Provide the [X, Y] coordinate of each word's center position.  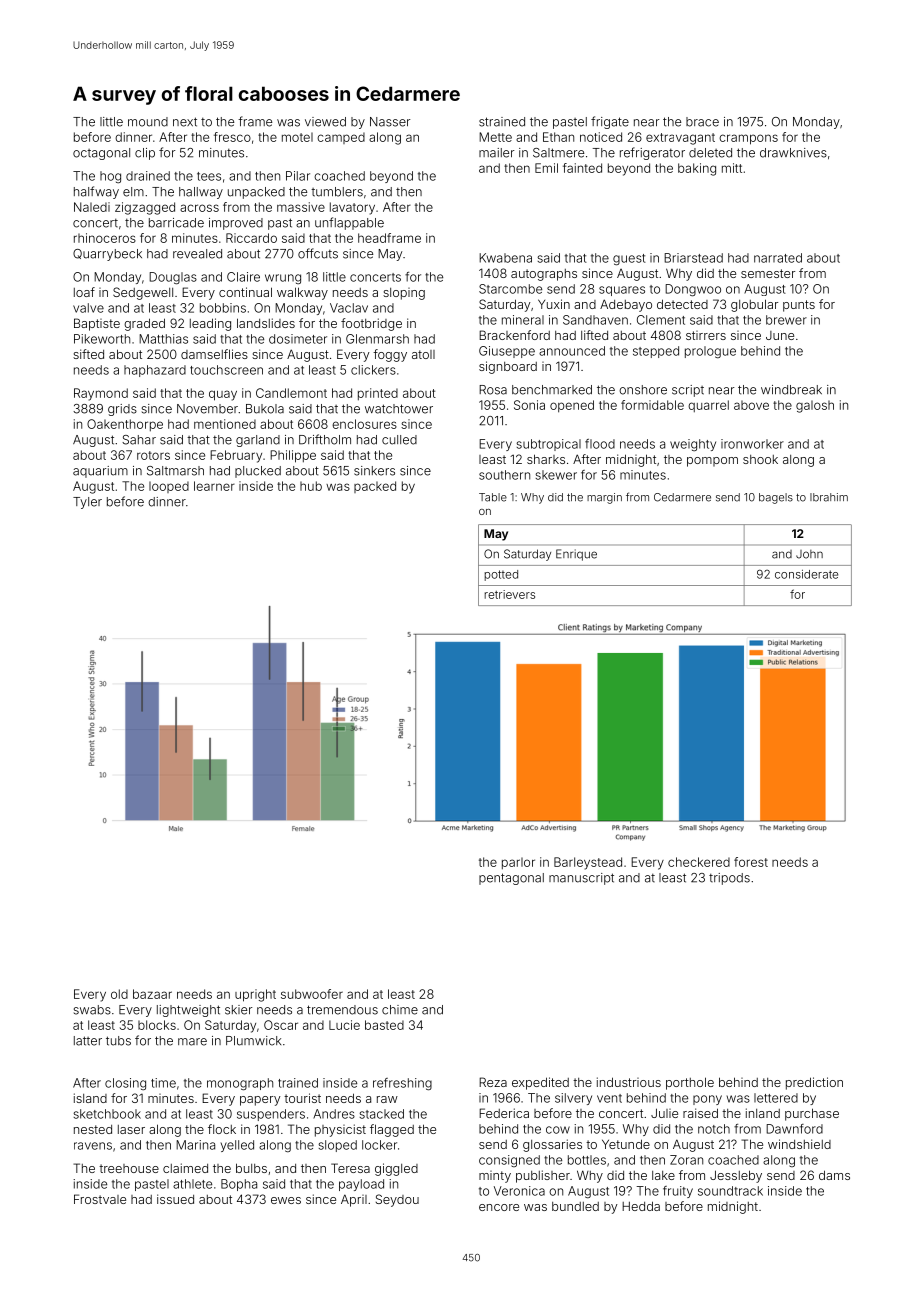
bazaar [152, 994]
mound [148, 122]
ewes [286, 1200]
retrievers [509, 594]
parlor [518, 863]
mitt [732, 168]
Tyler [87, 503]
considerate [806, 574]
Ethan [558, 137]
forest [751, 862]
